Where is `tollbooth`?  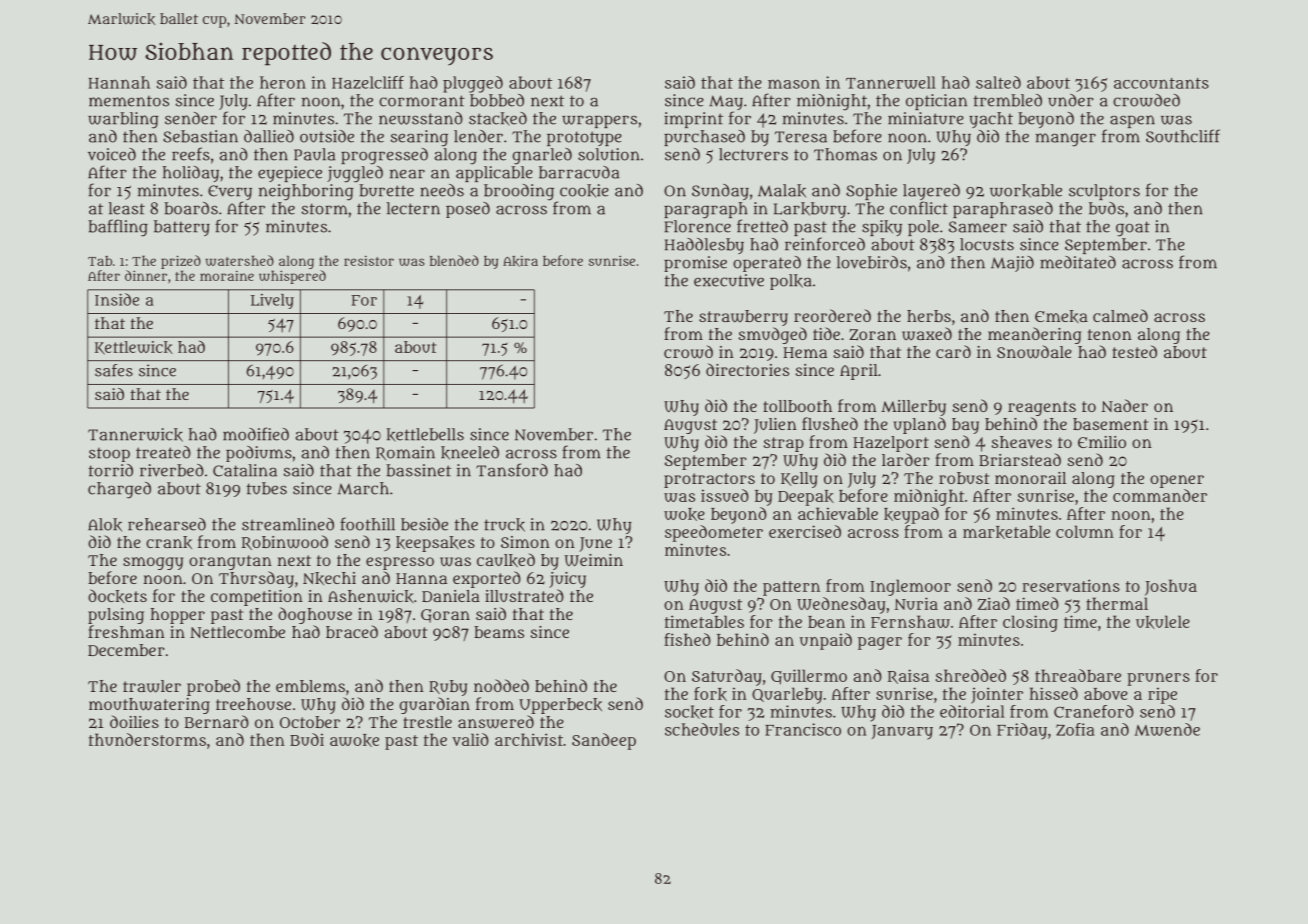 tollbooth is located at coordinates (797, 406).
